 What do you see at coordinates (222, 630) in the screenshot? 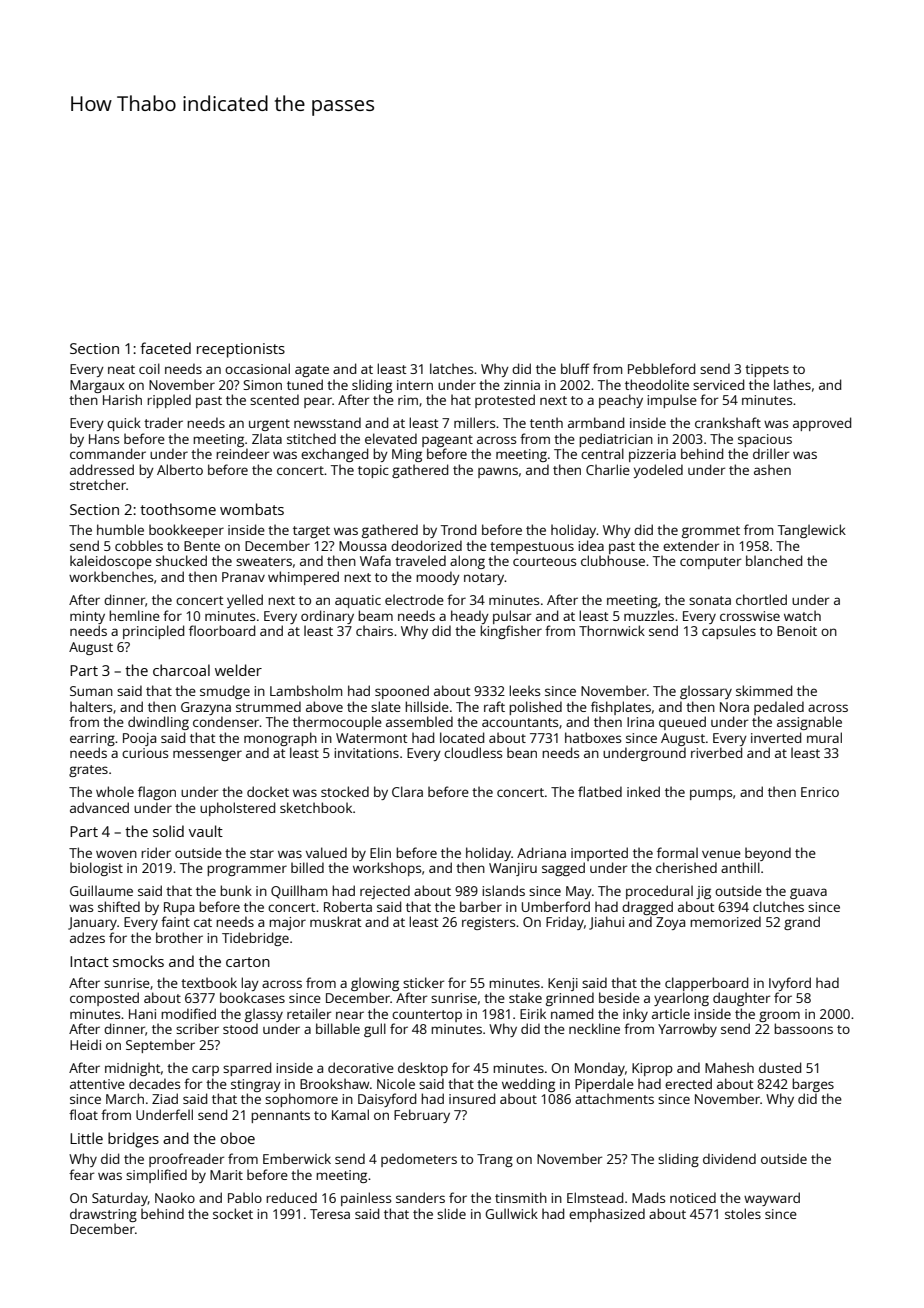
I see `floorboard` at bounding box center [222, 630].
